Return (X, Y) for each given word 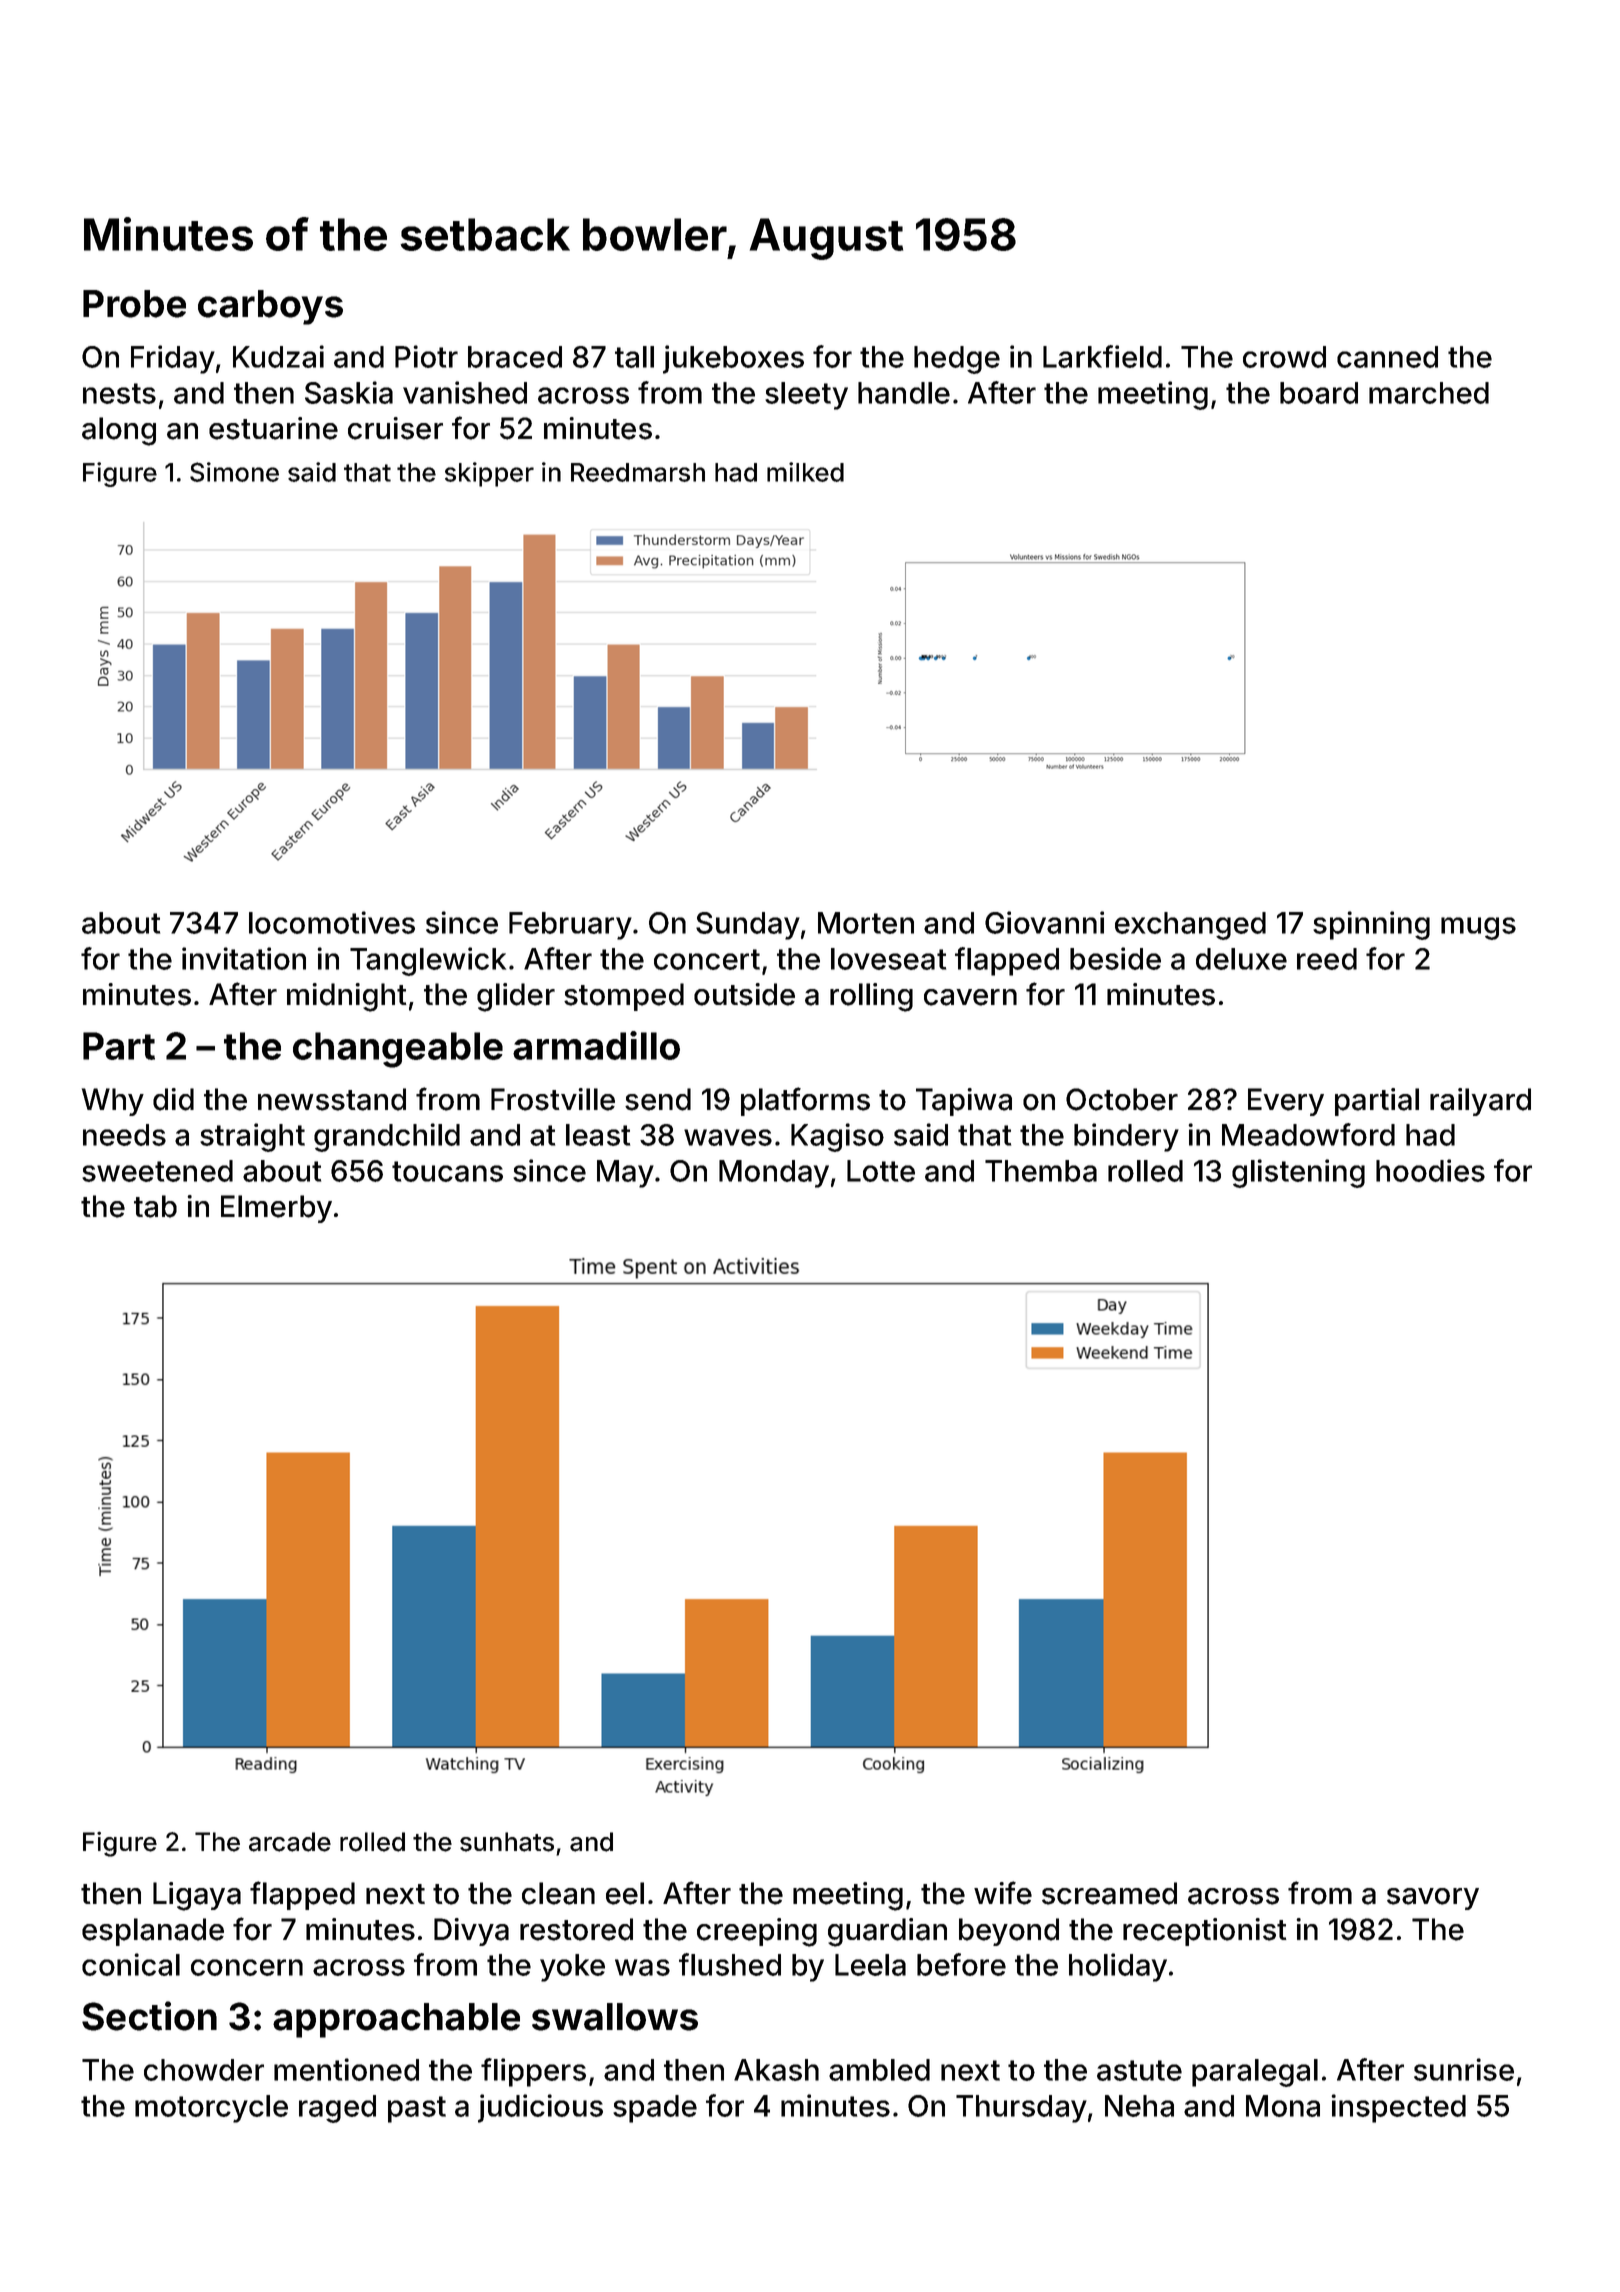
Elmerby (276, 1209)
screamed (1109, 1893)
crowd (1284, 357)
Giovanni (1044, 922)
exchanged (1190, 926)
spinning (1371, 925)
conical (131, 1964)
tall (634, 357)
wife (1003, 1893)
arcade (290, 1842)
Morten (866, 923)
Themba (1041, 1171)
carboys (270, 307)
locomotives (332, 922)
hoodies (1430, 1170)
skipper (489, 474)
